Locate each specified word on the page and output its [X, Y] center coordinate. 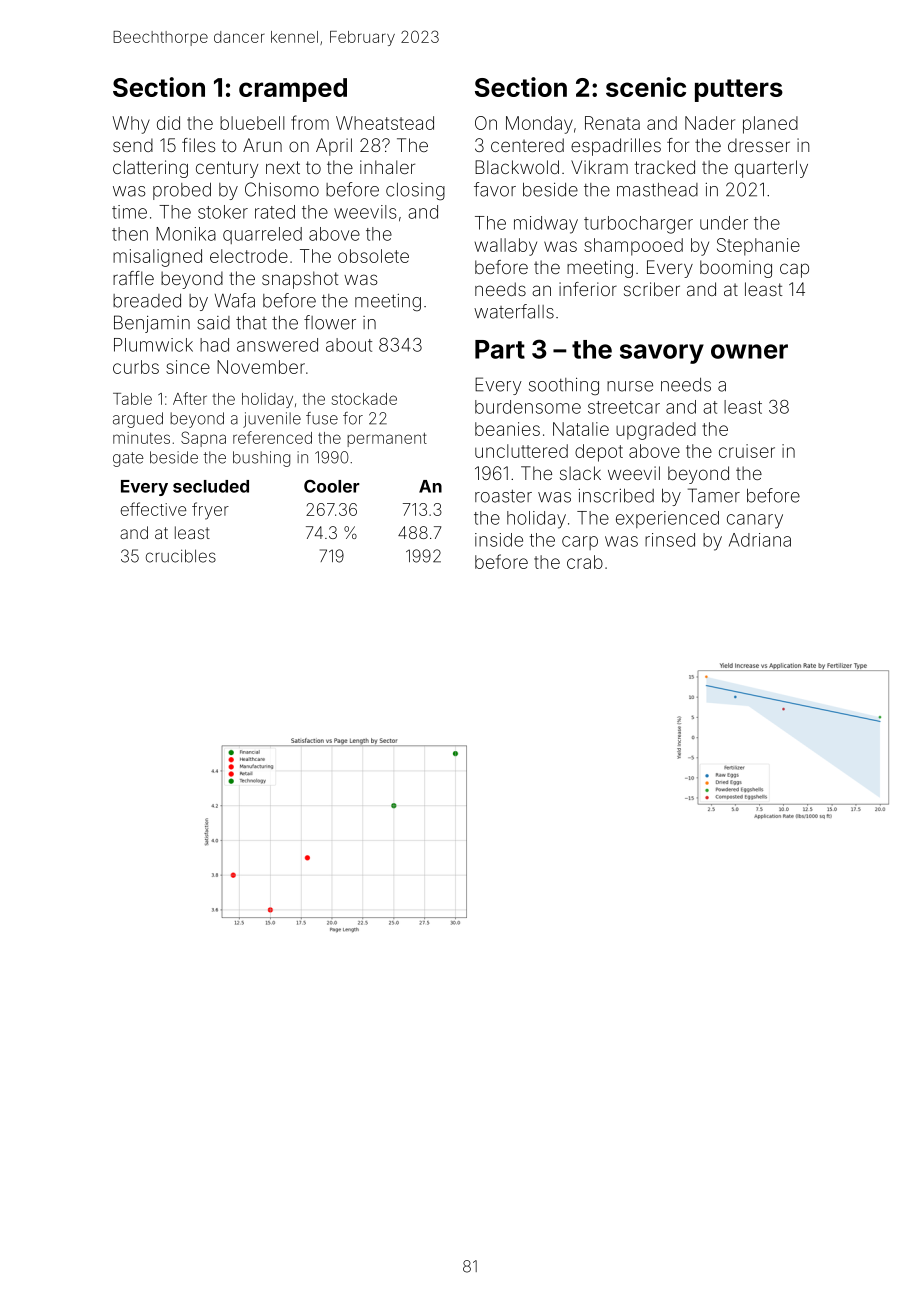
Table [132, 399]
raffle [133, 278]
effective [153, 509]
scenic [646, 87]
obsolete [373, 256]
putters [739, 90]
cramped [293, 90]
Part [500, 349]
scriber [652, 289]
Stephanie [758, 247]
